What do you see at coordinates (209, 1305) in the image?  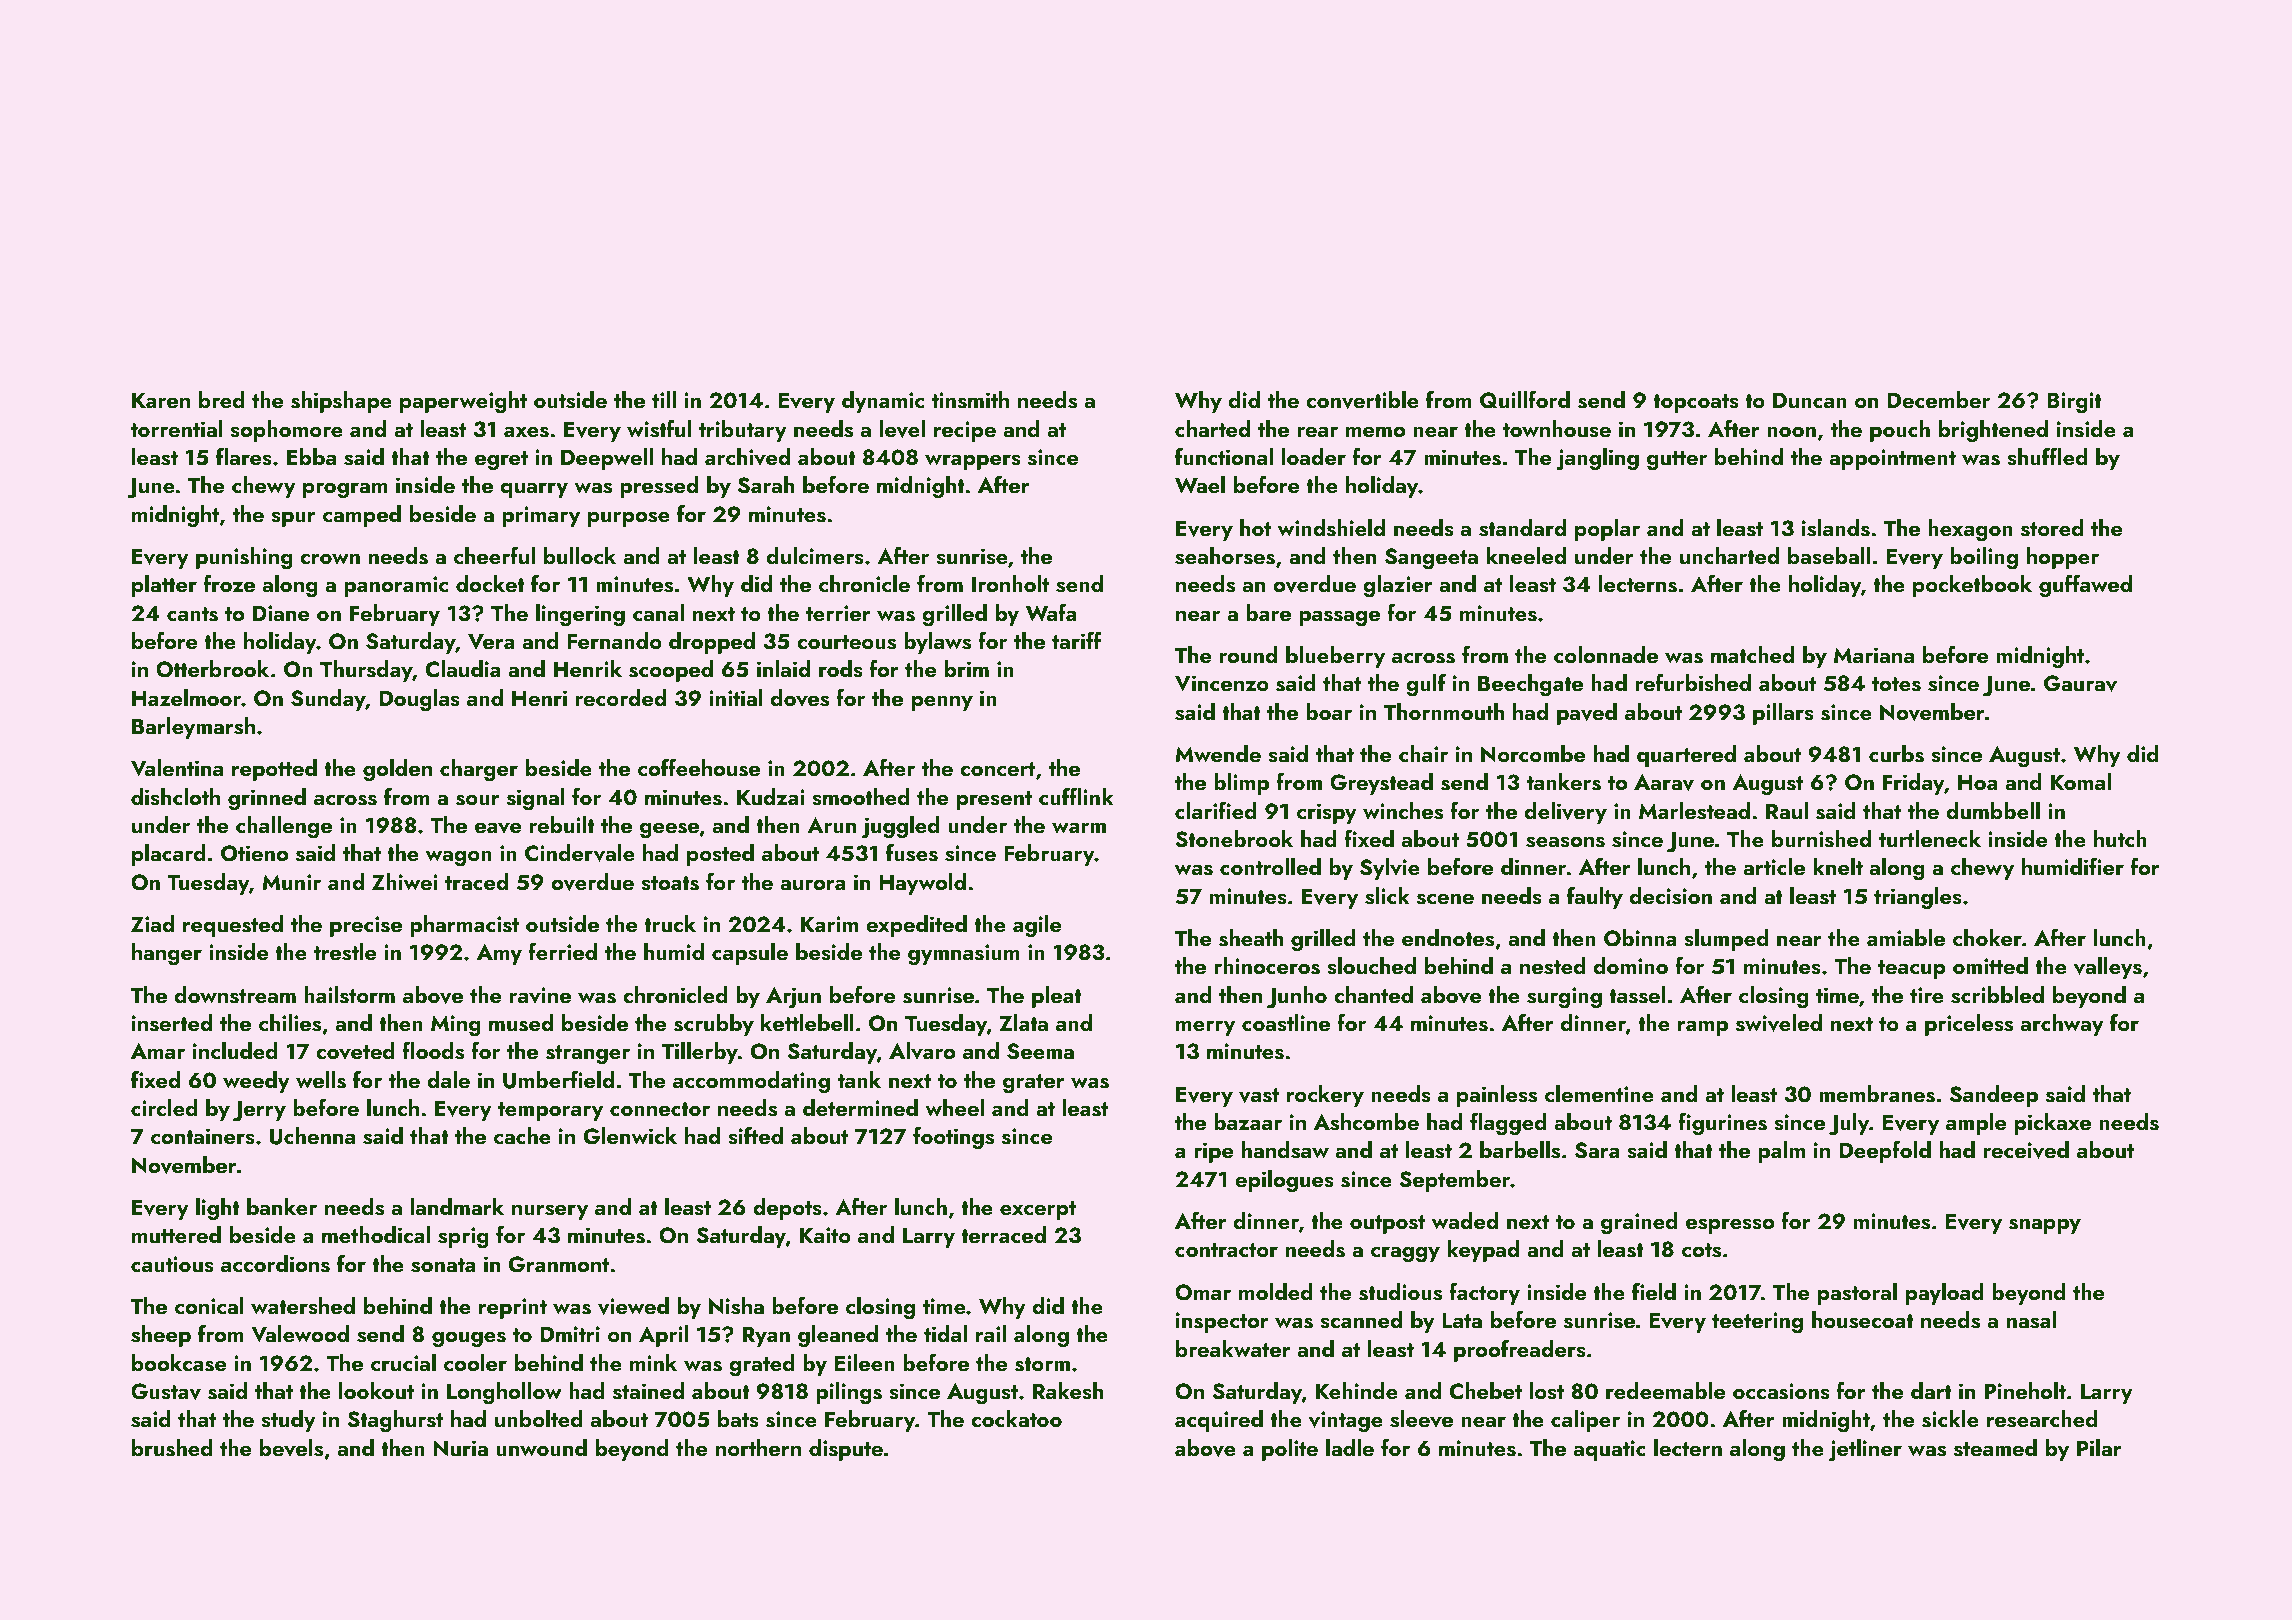 I see `conical` at bounding box center [209, 1305].
